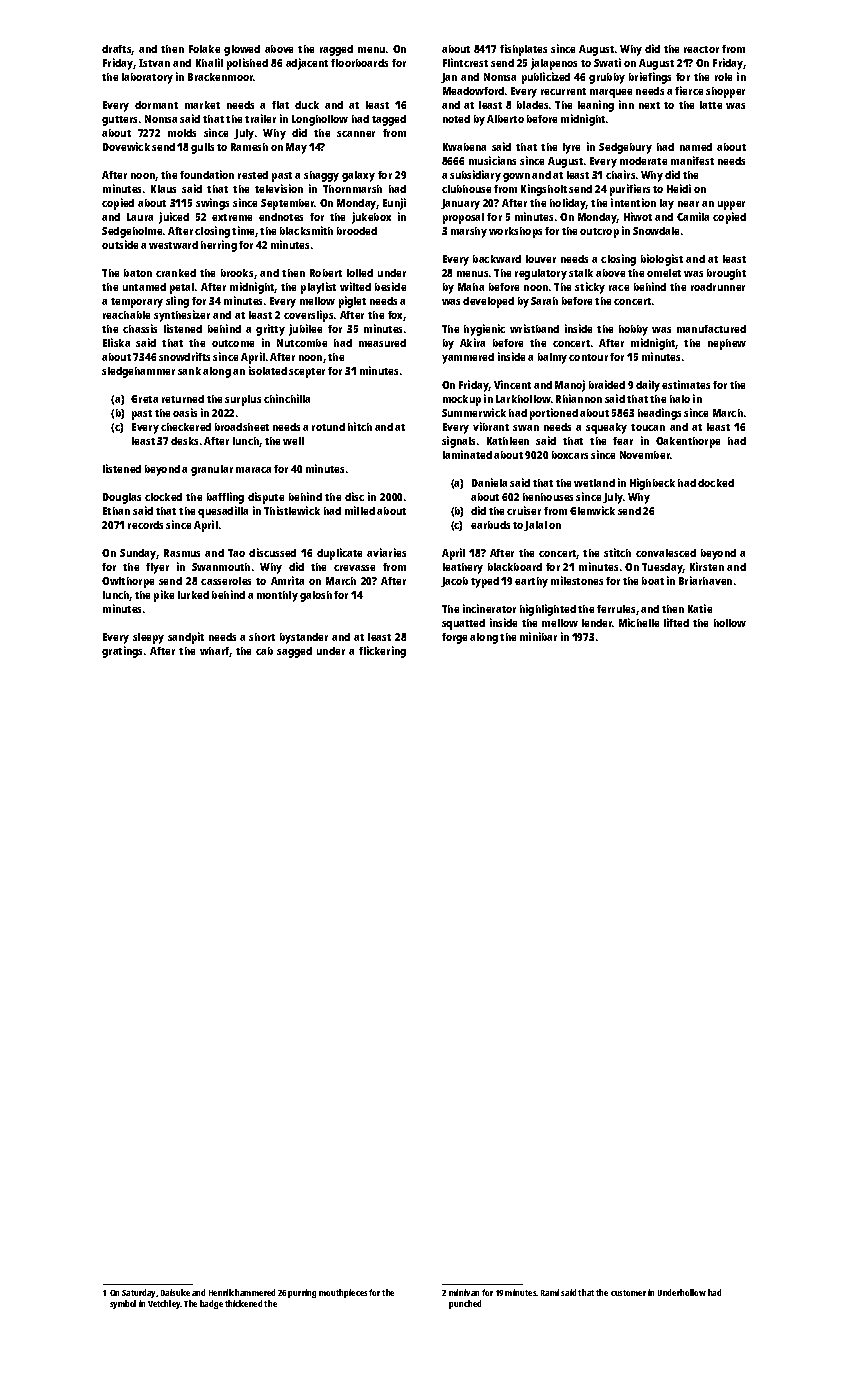 This document has width=849, height=1400. I want to click on Glenwick, so click(592, 510).
